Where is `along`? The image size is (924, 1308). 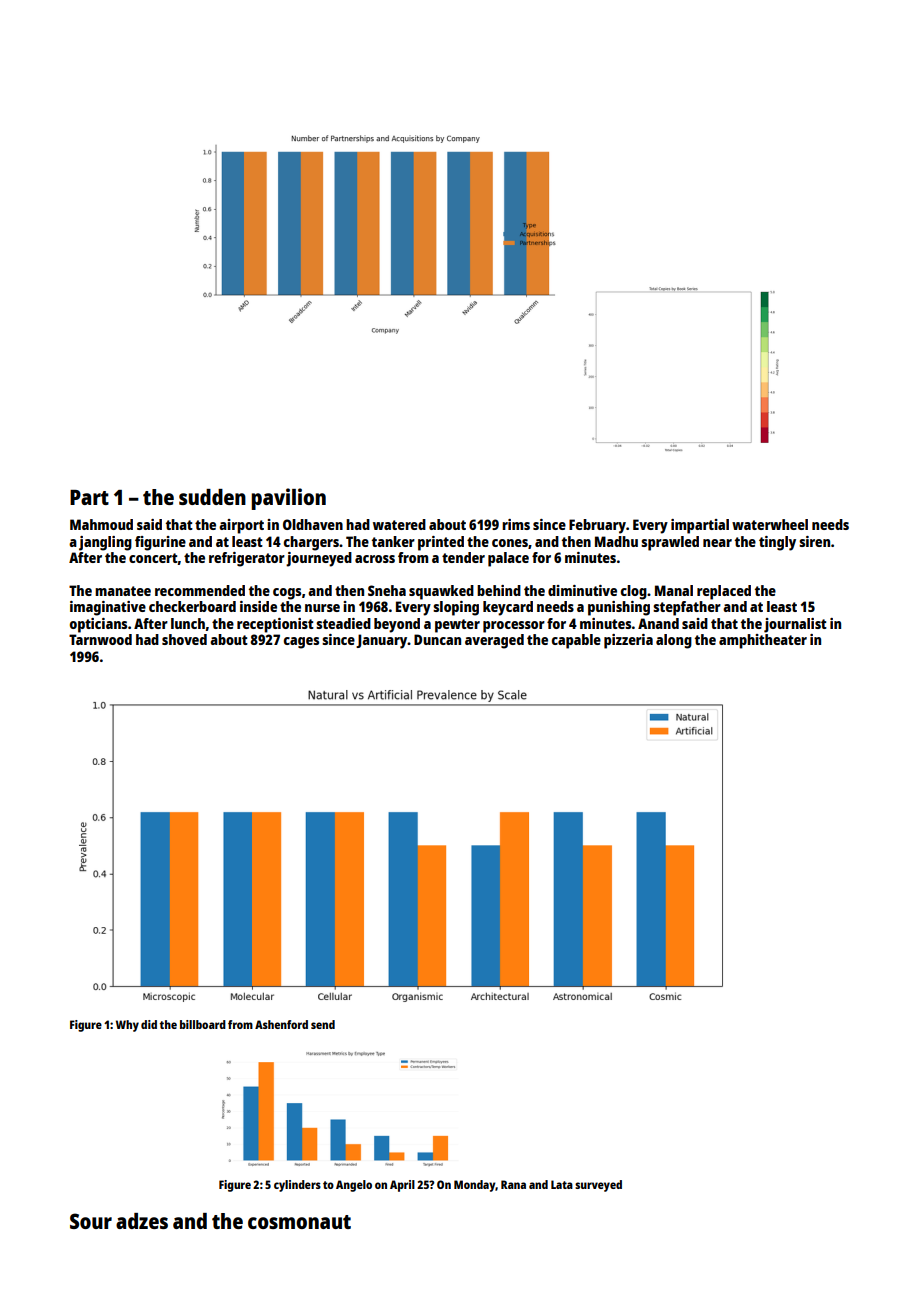
along is located at coordinates (674, 641).
